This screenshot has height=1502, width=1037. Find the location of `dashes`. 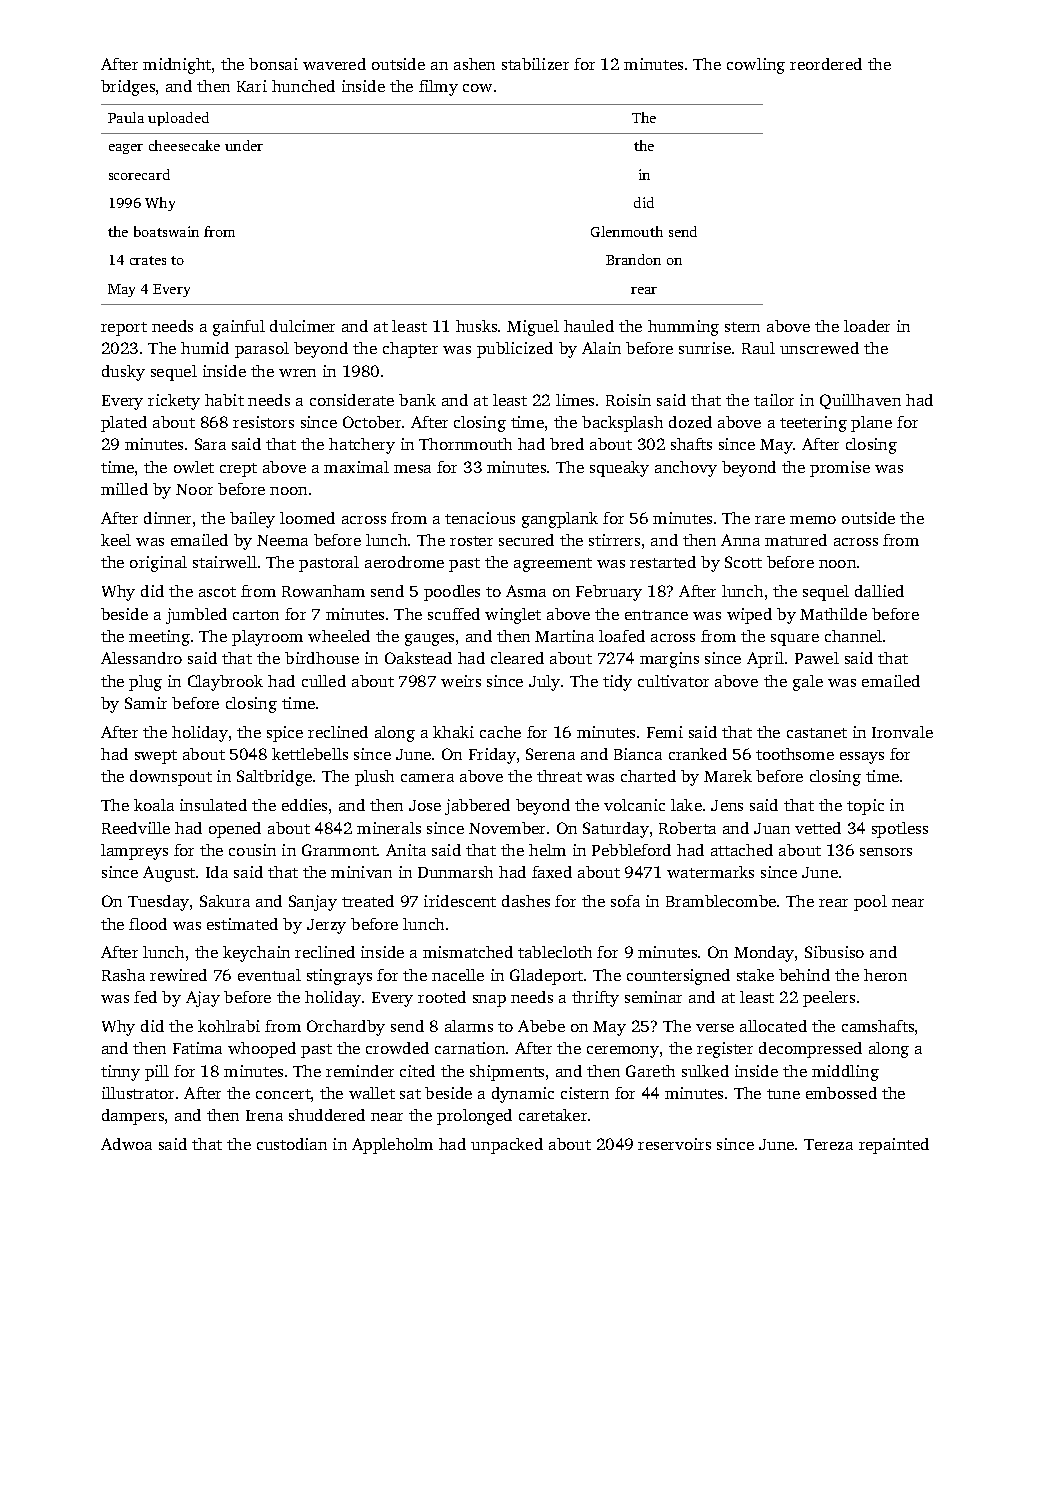

dashes is located at coordinates (526, 901).
